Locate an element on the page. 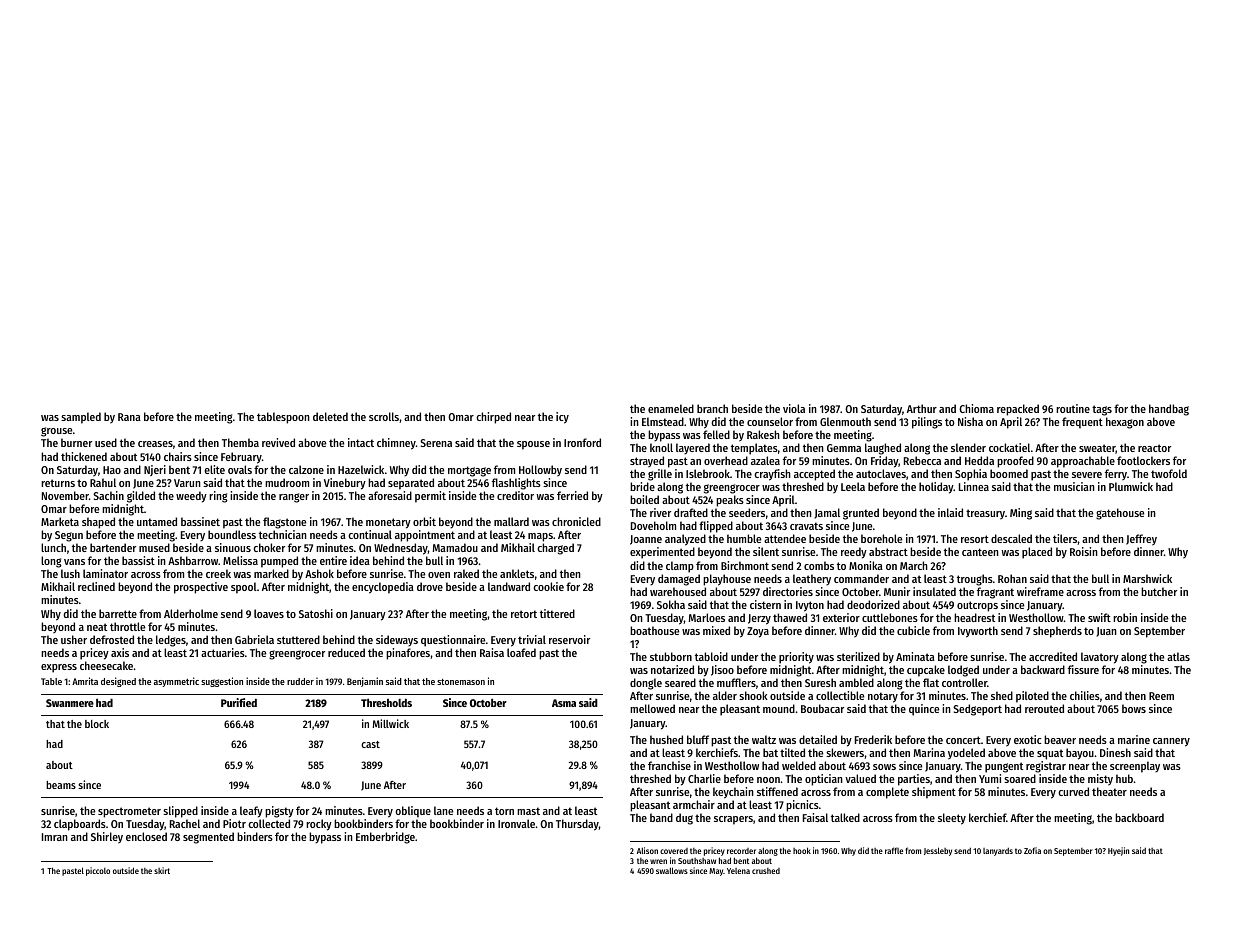  Reem is located at coordinates (1161, 696).
